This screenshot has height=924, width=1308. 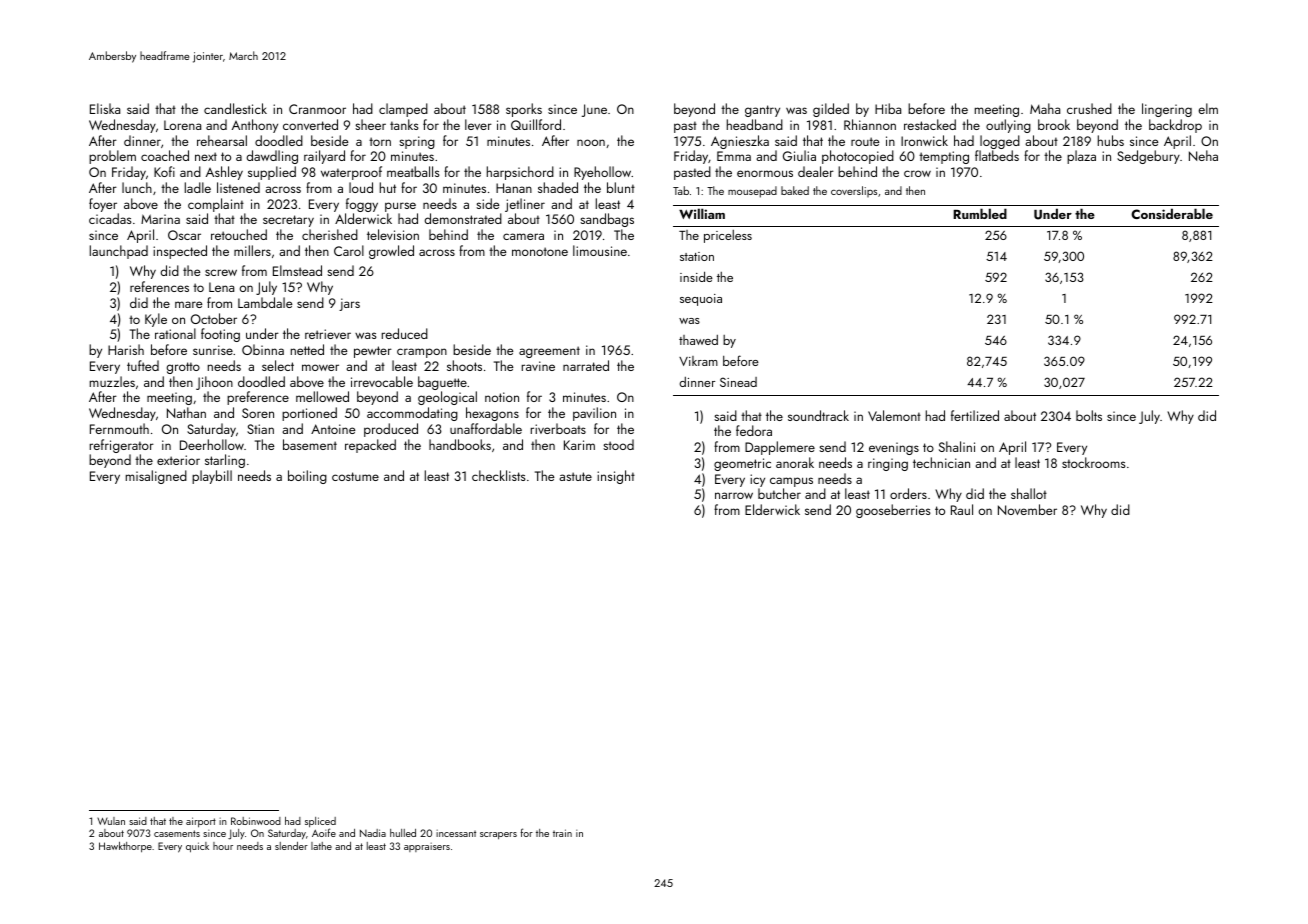 What do you see at coordinates (755, 124) in the screenshot?
I see `headband` at bounding box center [755, 124].
